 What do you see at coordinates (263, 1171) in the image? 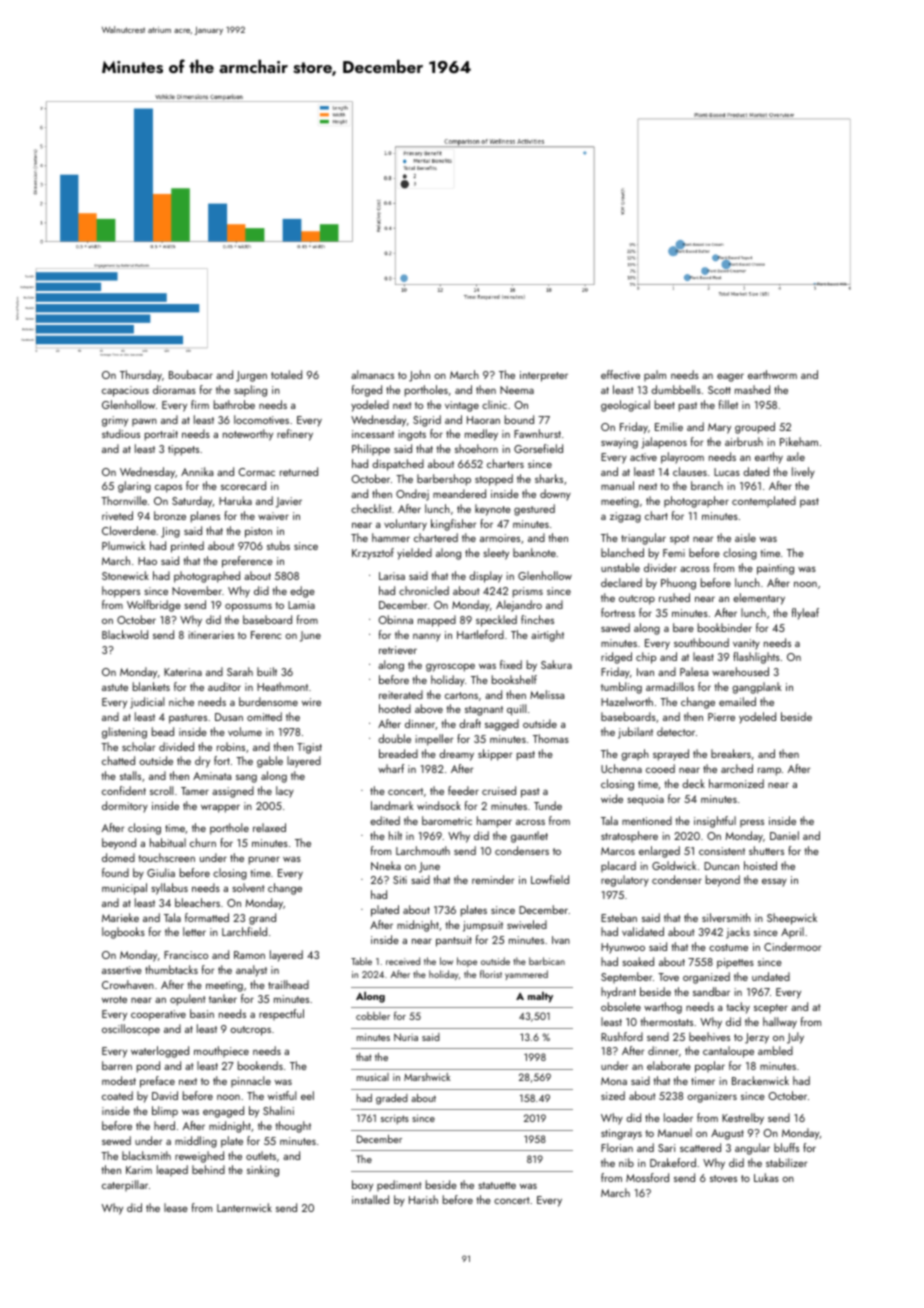
I see `sinking` at bounding box center [263, 1171].
